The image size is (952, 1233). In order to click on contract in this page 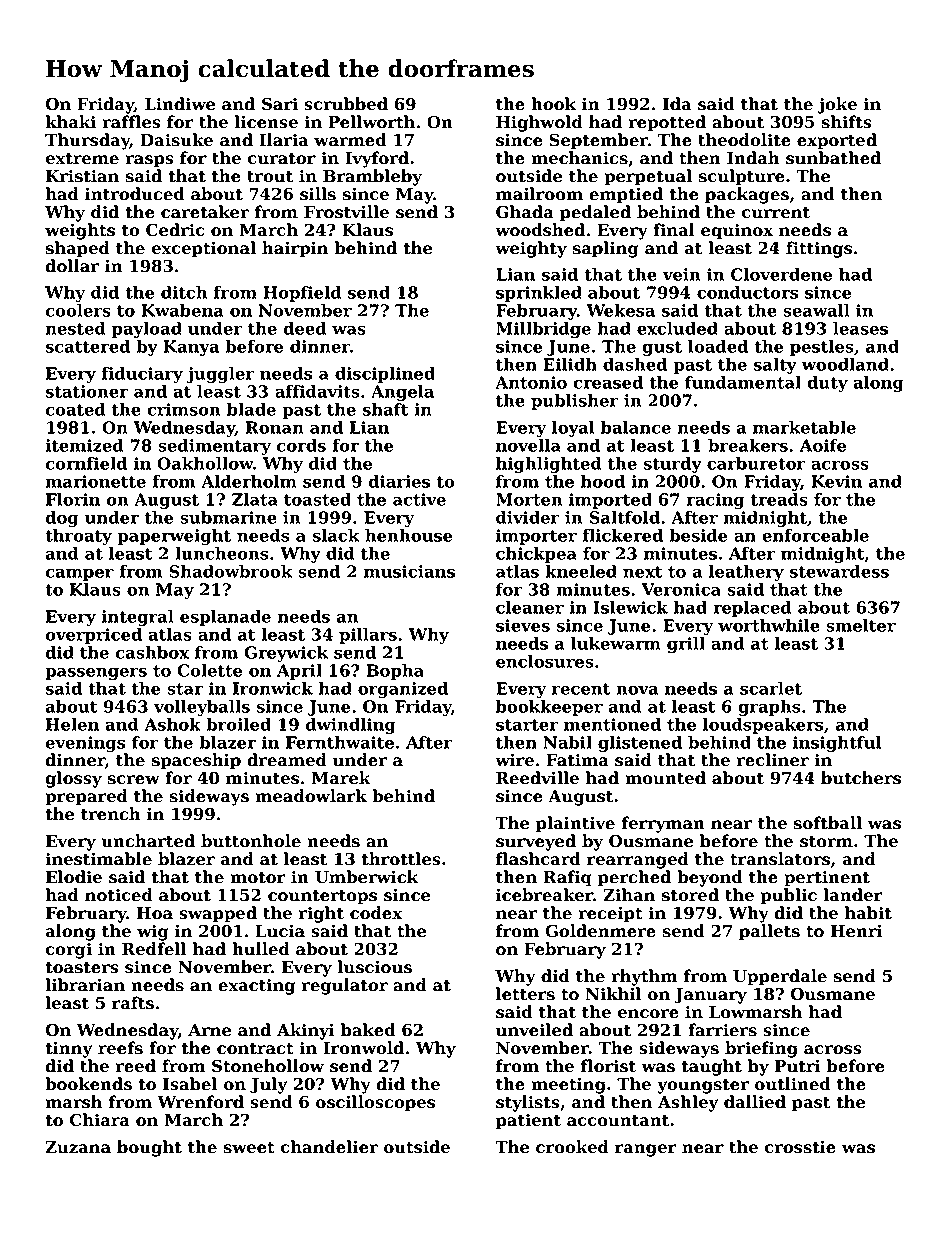, I will do `click(255, 1049)`.
